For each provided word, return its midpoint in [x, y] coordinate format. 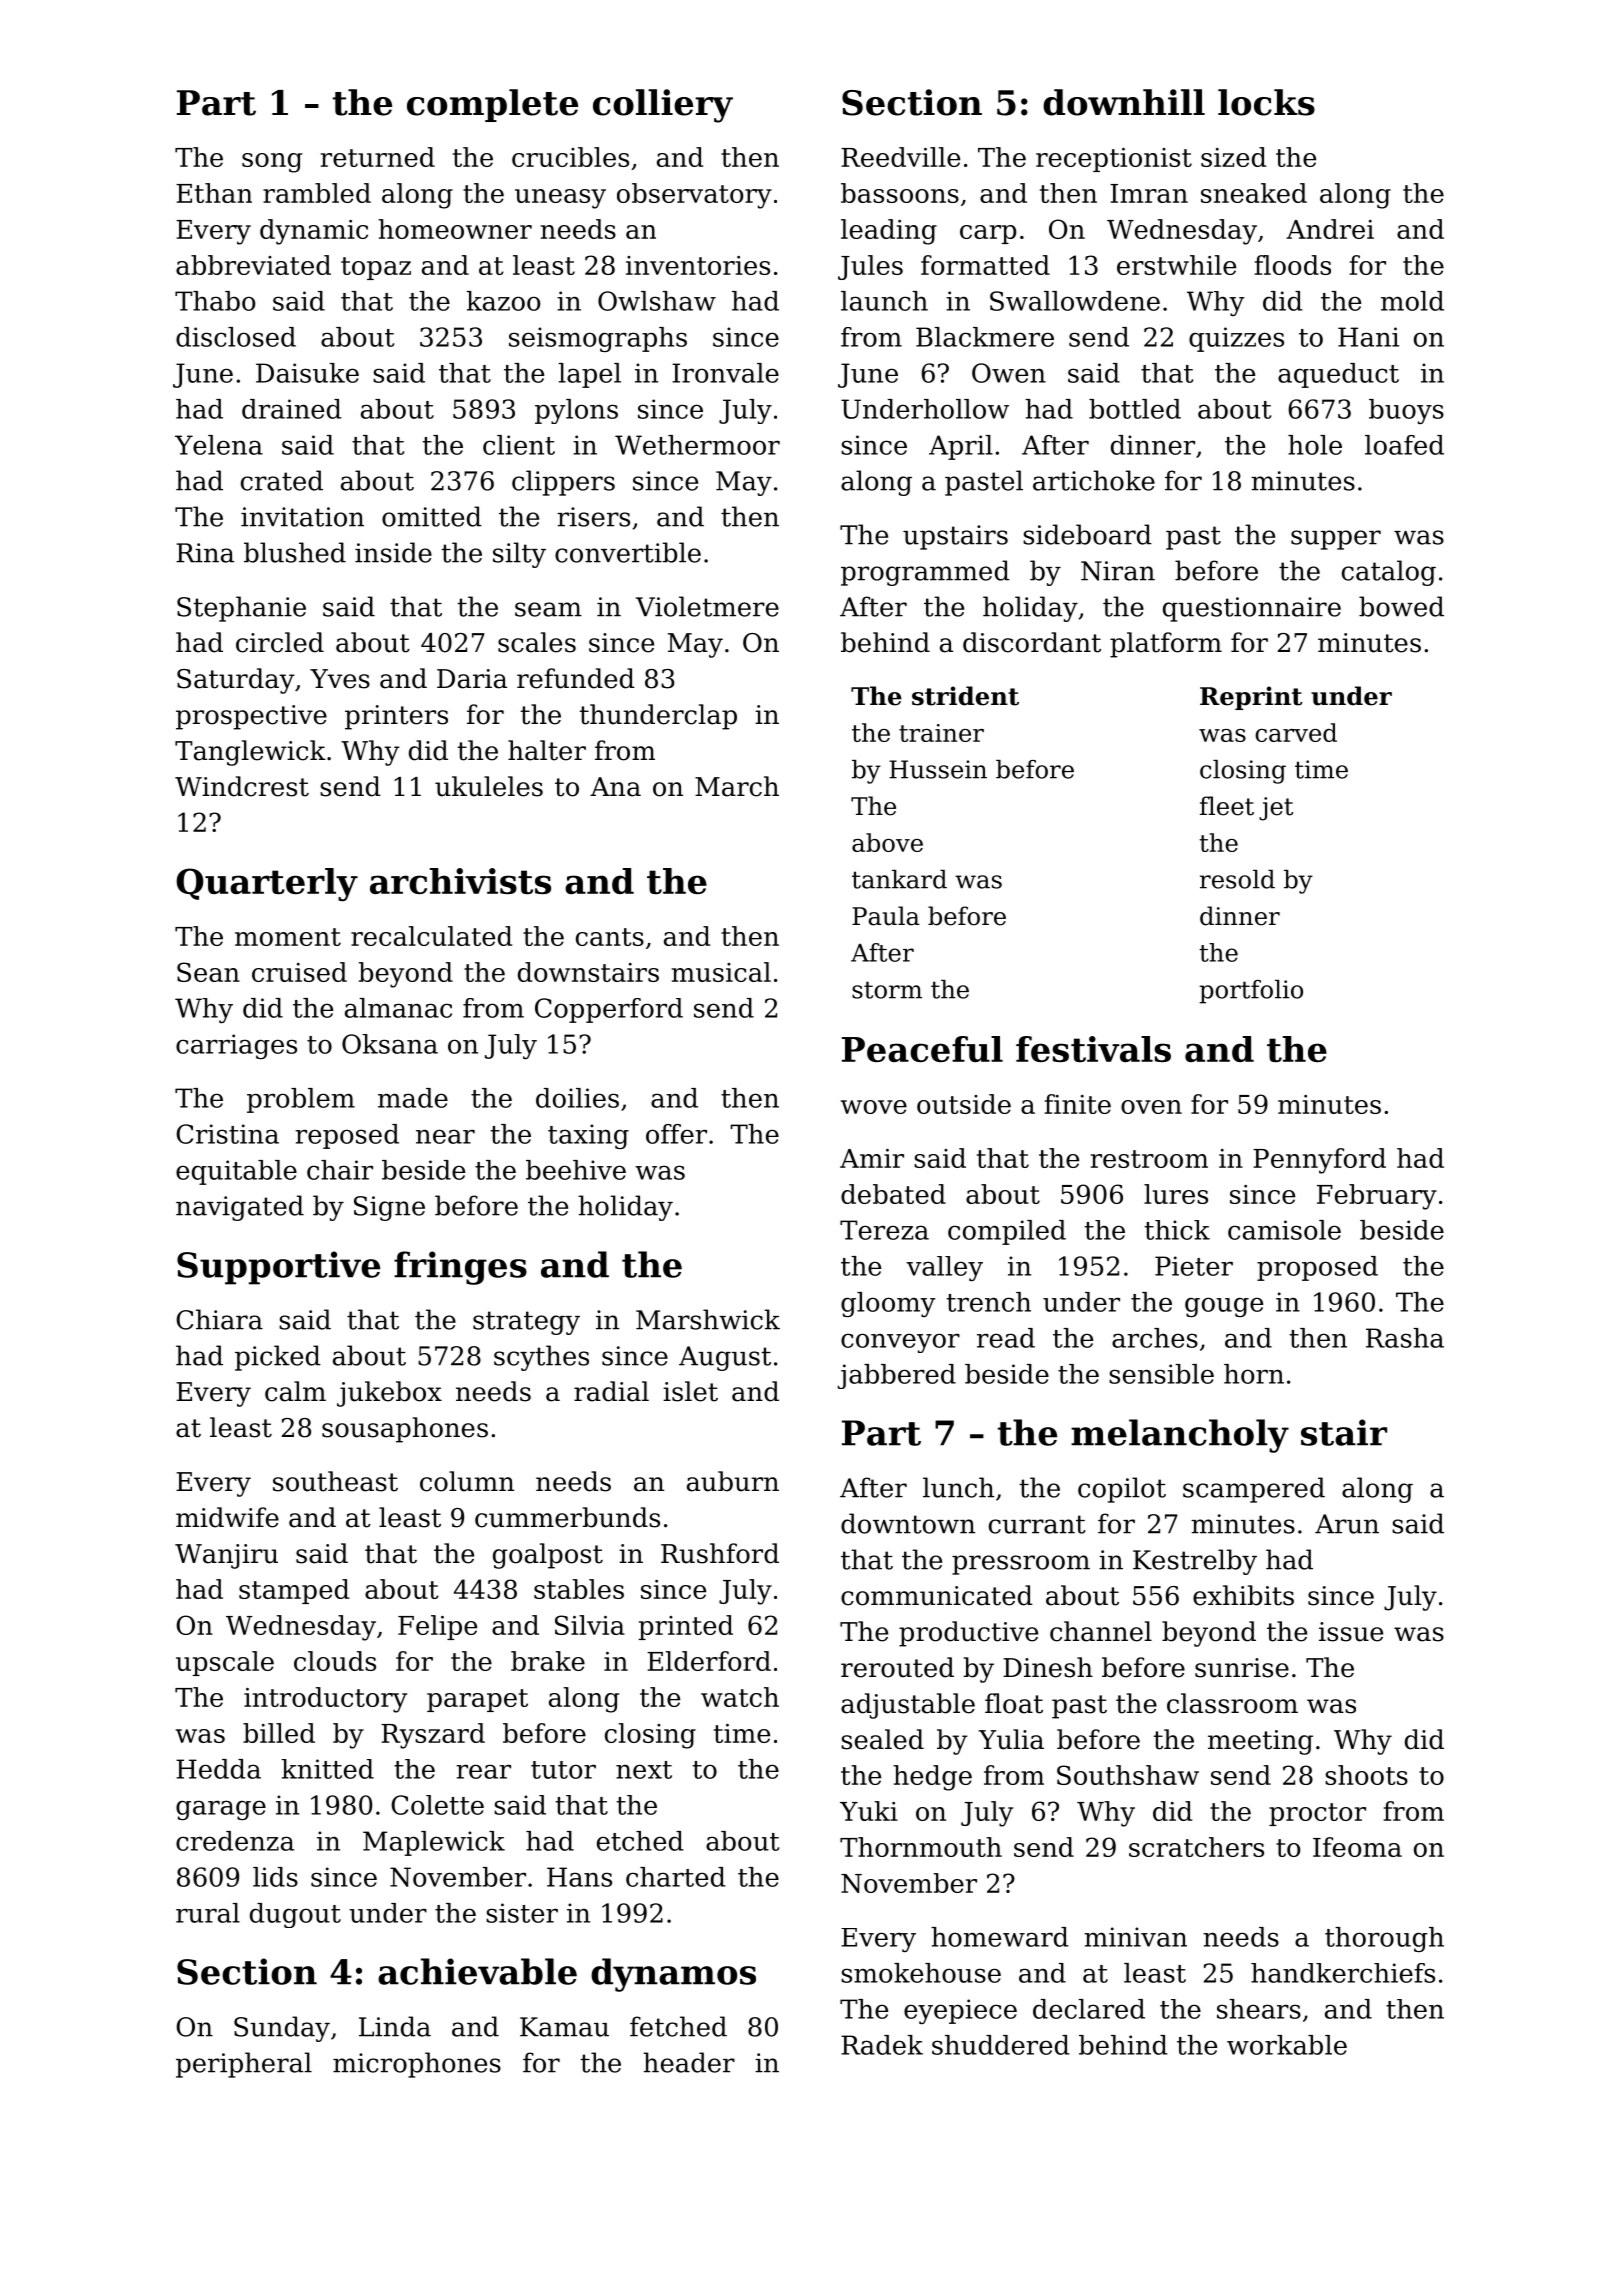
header [689, 2062]
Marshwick [708, 1319]
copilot [1122, 1490]
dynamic [314, 232]
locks [1266, 102]
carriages [236, 1046]
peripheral [244, 2065]
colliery [663, 106]
